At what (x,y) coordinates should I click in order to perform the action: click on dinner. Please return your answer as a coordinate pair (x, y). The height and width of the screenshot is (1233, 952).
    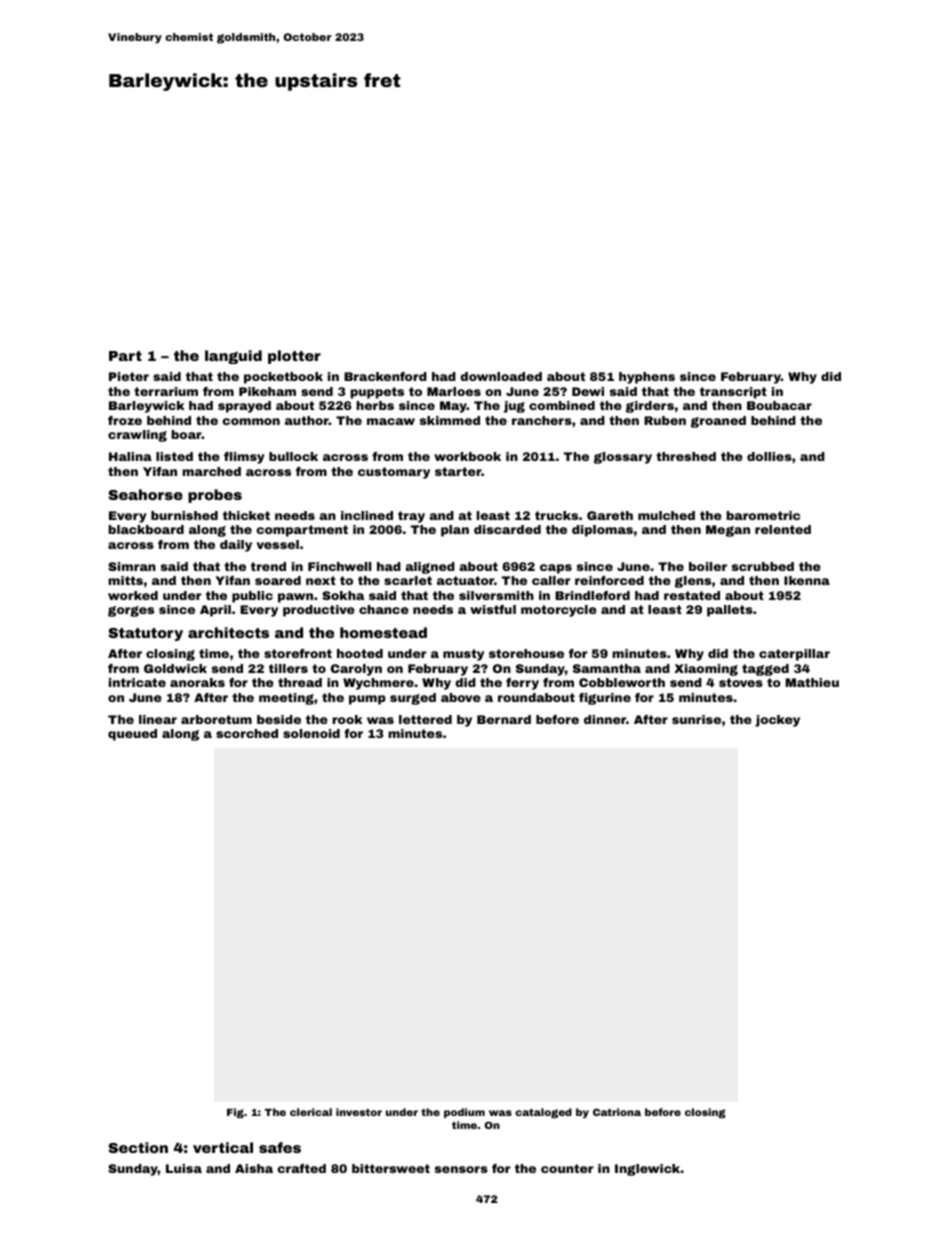
    Looking at the image, I should click on (605, 719).
